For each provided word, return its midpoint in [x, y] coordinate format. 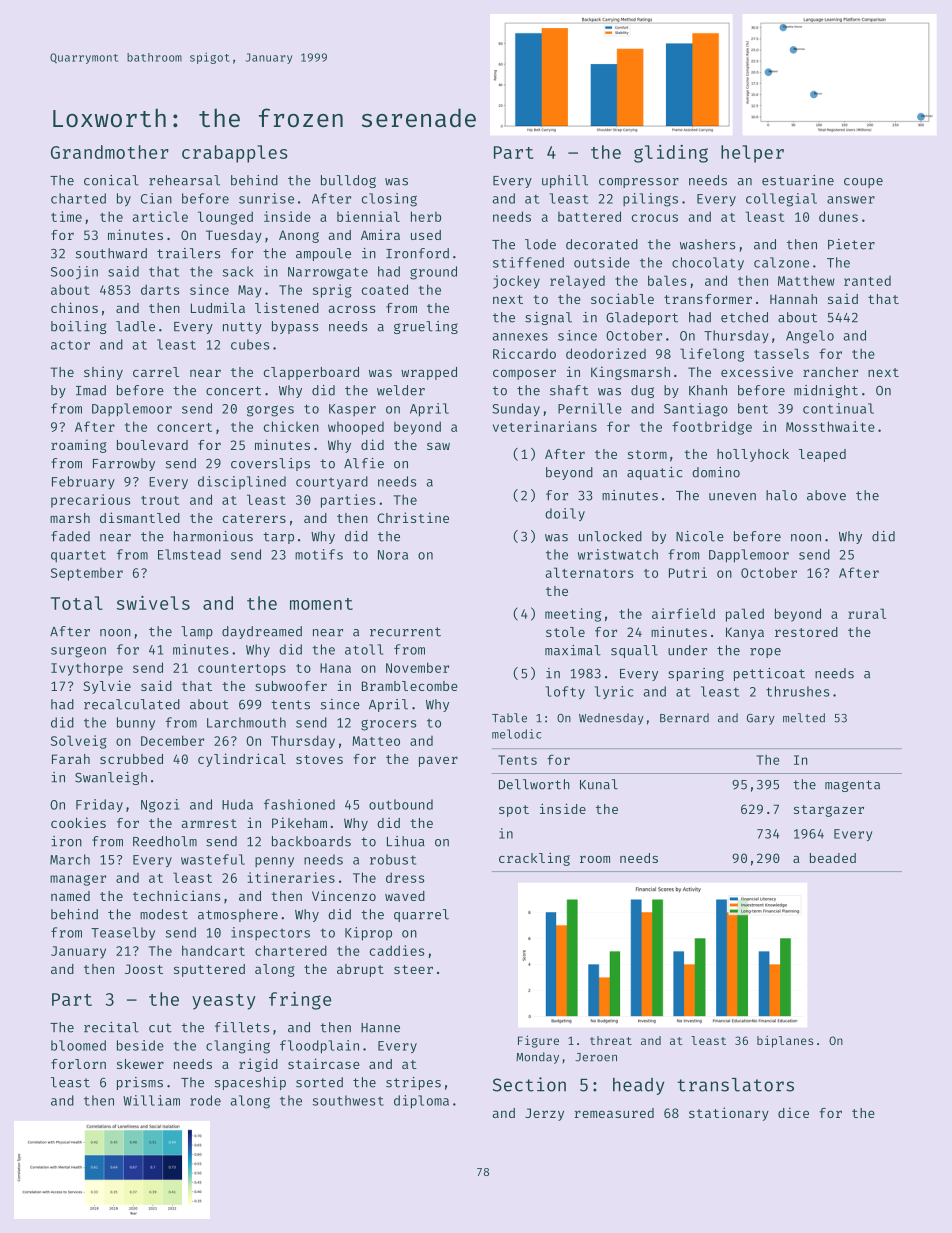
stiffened [528, 262]
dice [793, 1112]
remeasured [614, 1113]
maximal [573, 650]
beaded [833, 858]
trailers [188, 253]
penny [274, 862]
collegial [781, 200]
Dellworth [534, 784]
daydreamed [262, 632]
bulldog [348, 181]
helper [752, 154]
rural [867, 613]
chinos [74, 307]
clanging [238, 1047]
